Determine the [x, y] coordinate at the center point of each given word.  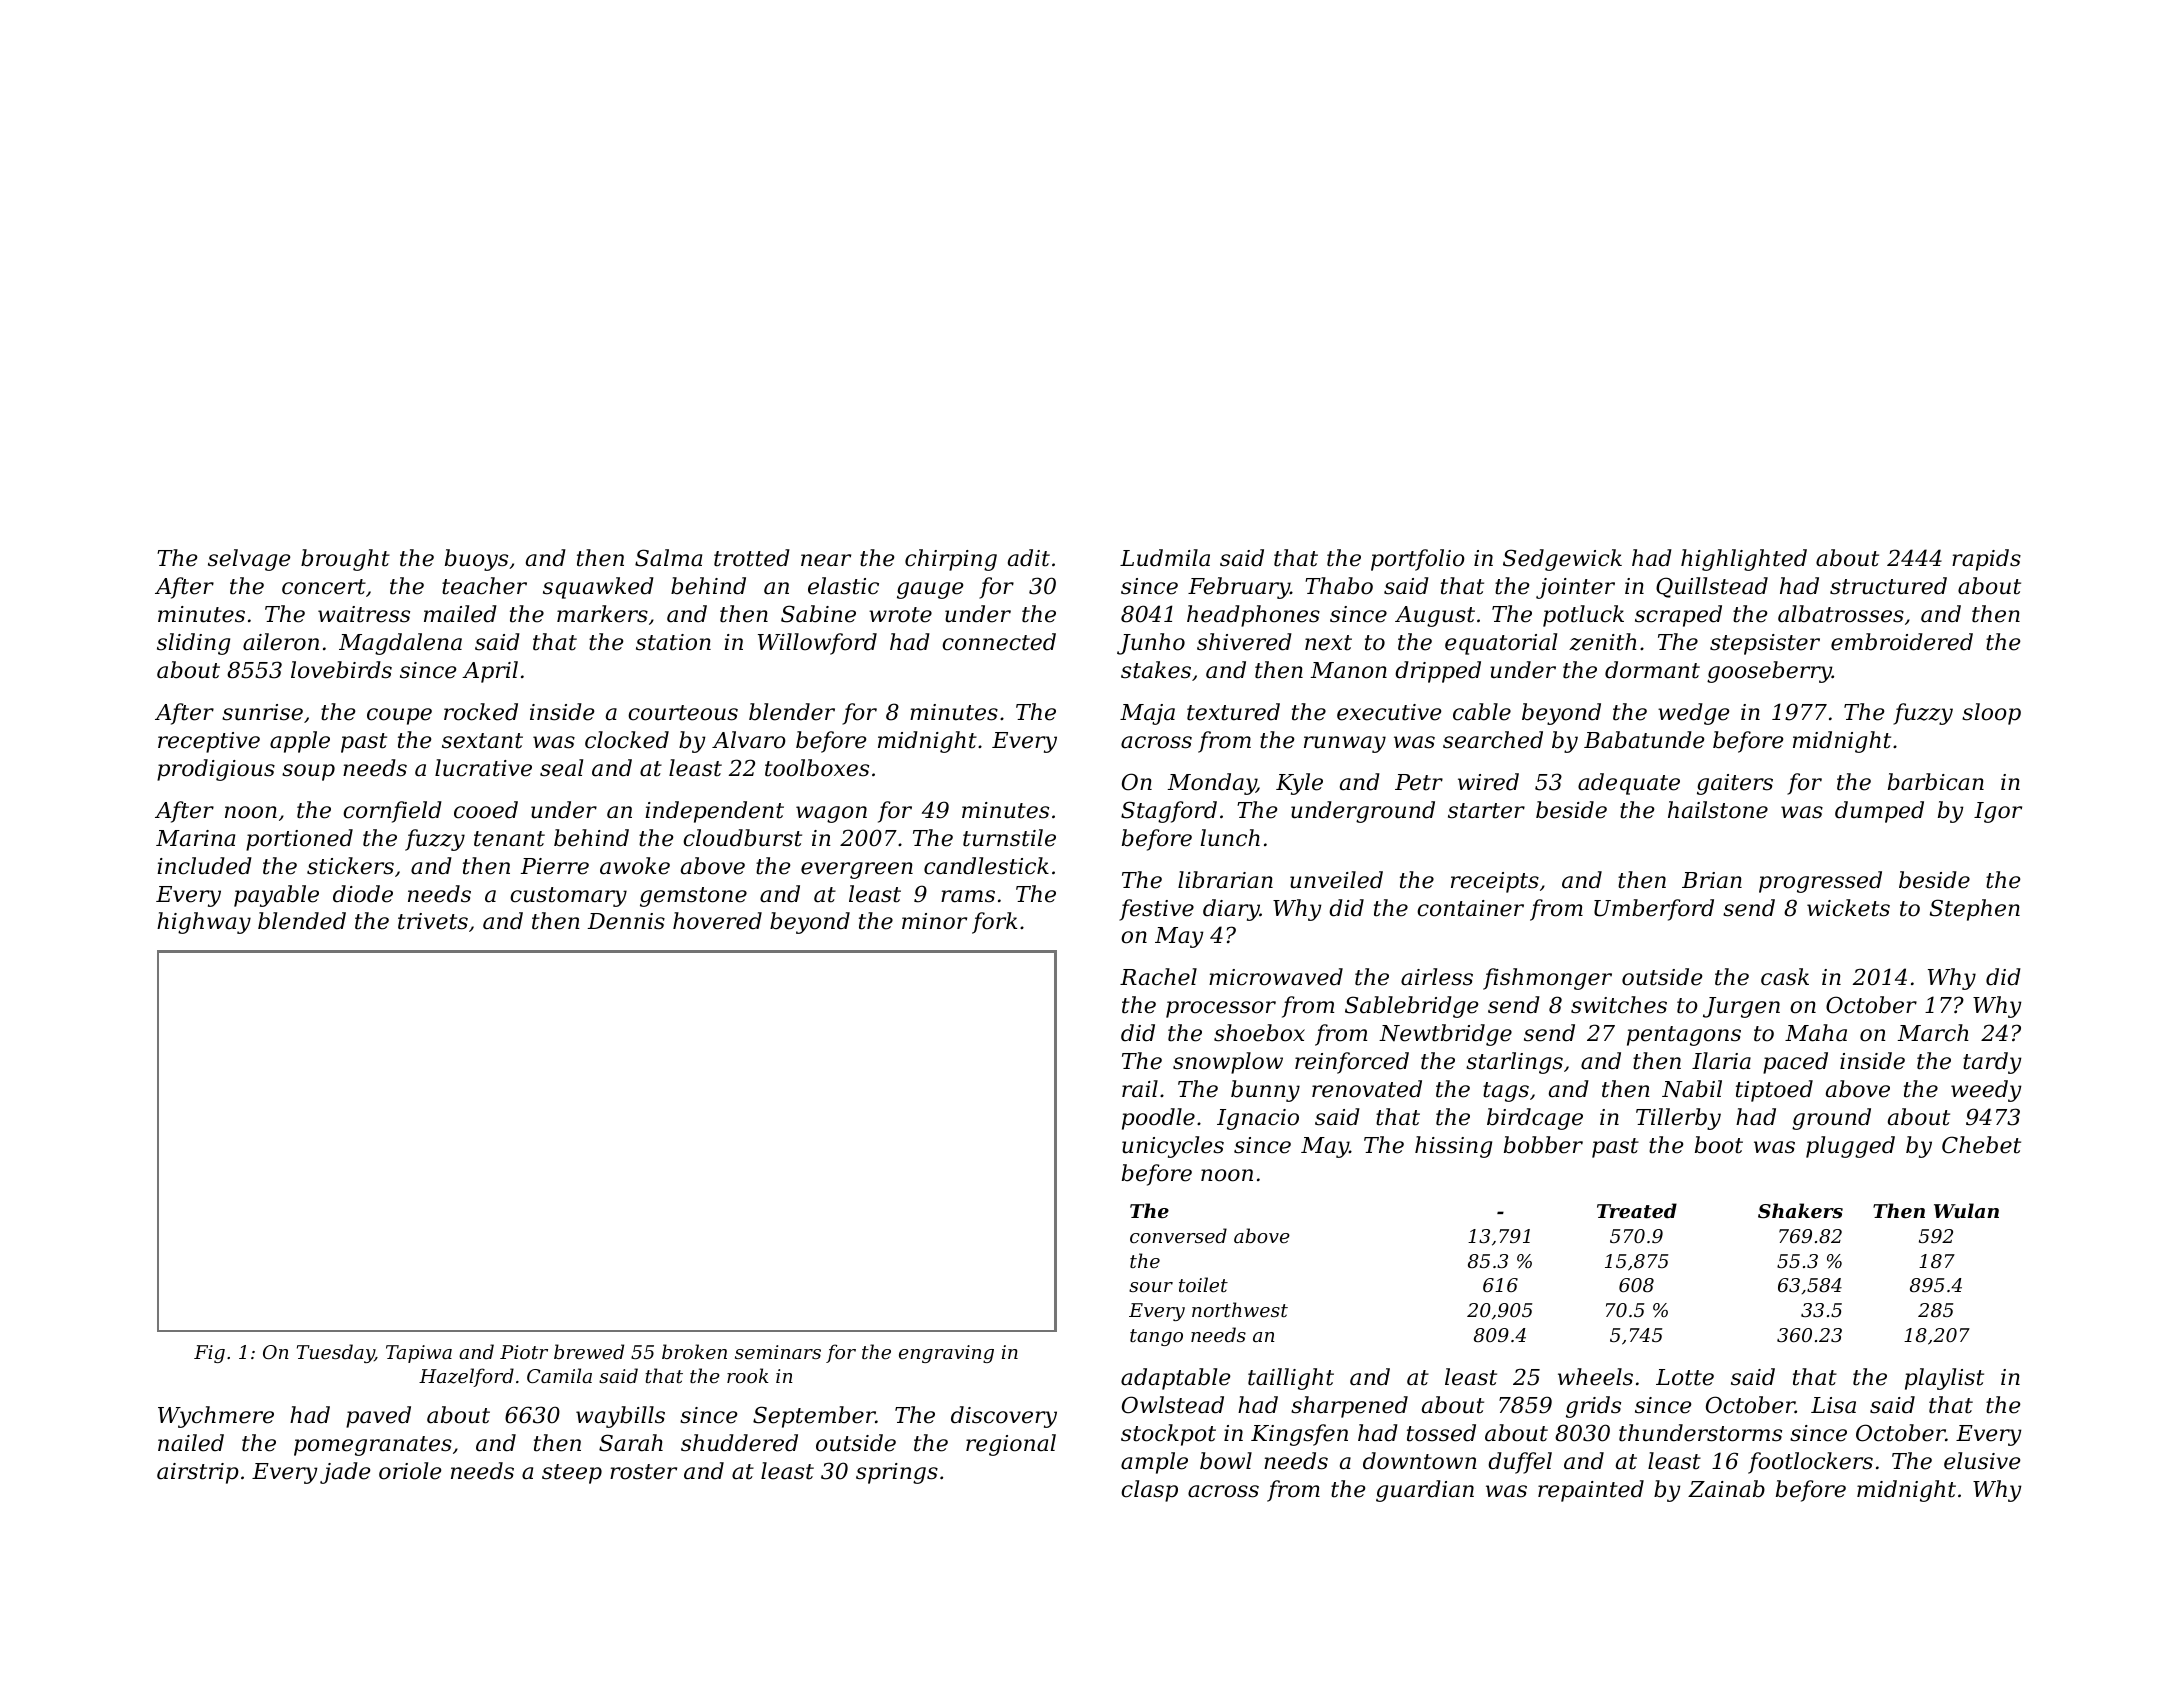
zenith [1603, 642]
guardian [1425, 1491]
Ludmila [1165, 558]
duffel [1520, 1463]
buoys [476, 560]
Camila [559, 1375]
